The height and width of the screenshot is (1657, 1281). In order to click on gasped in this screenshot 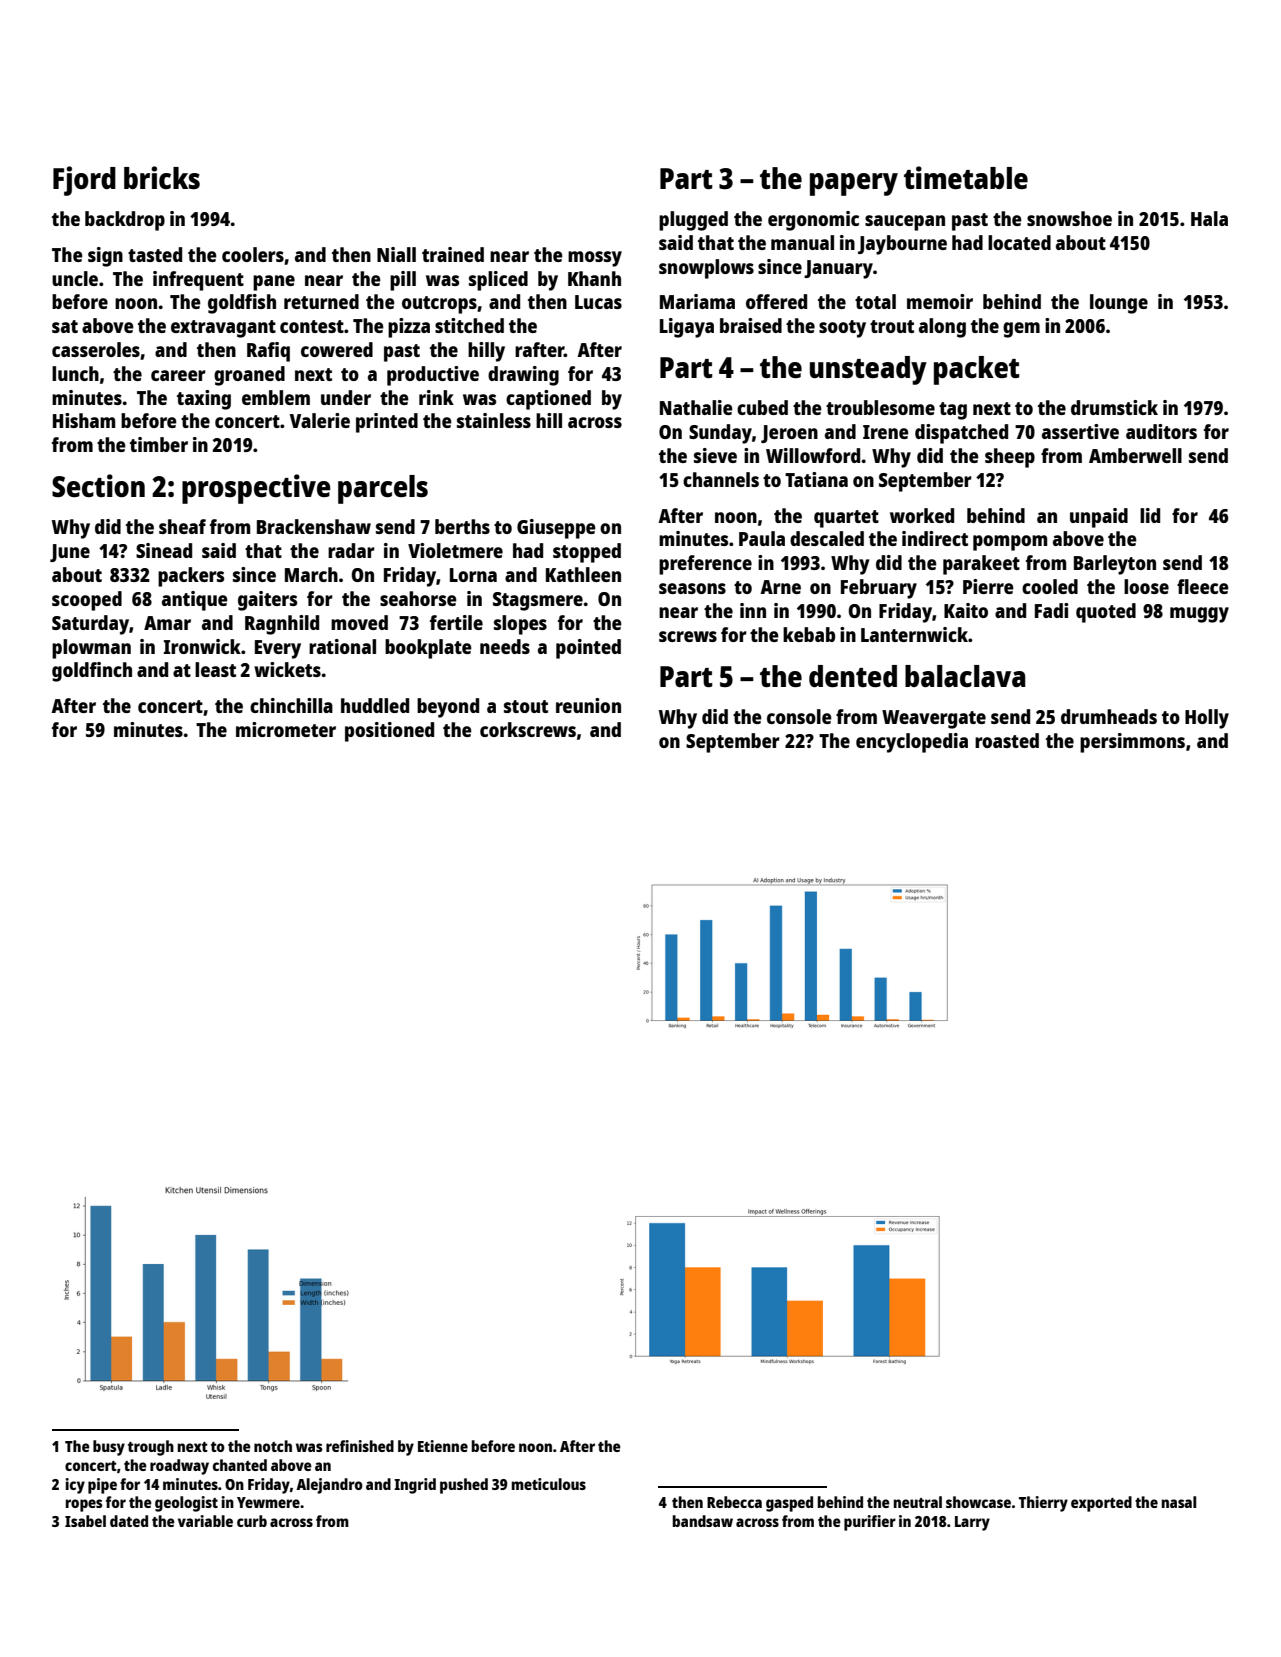, I will do `click(789, 1504)`.
